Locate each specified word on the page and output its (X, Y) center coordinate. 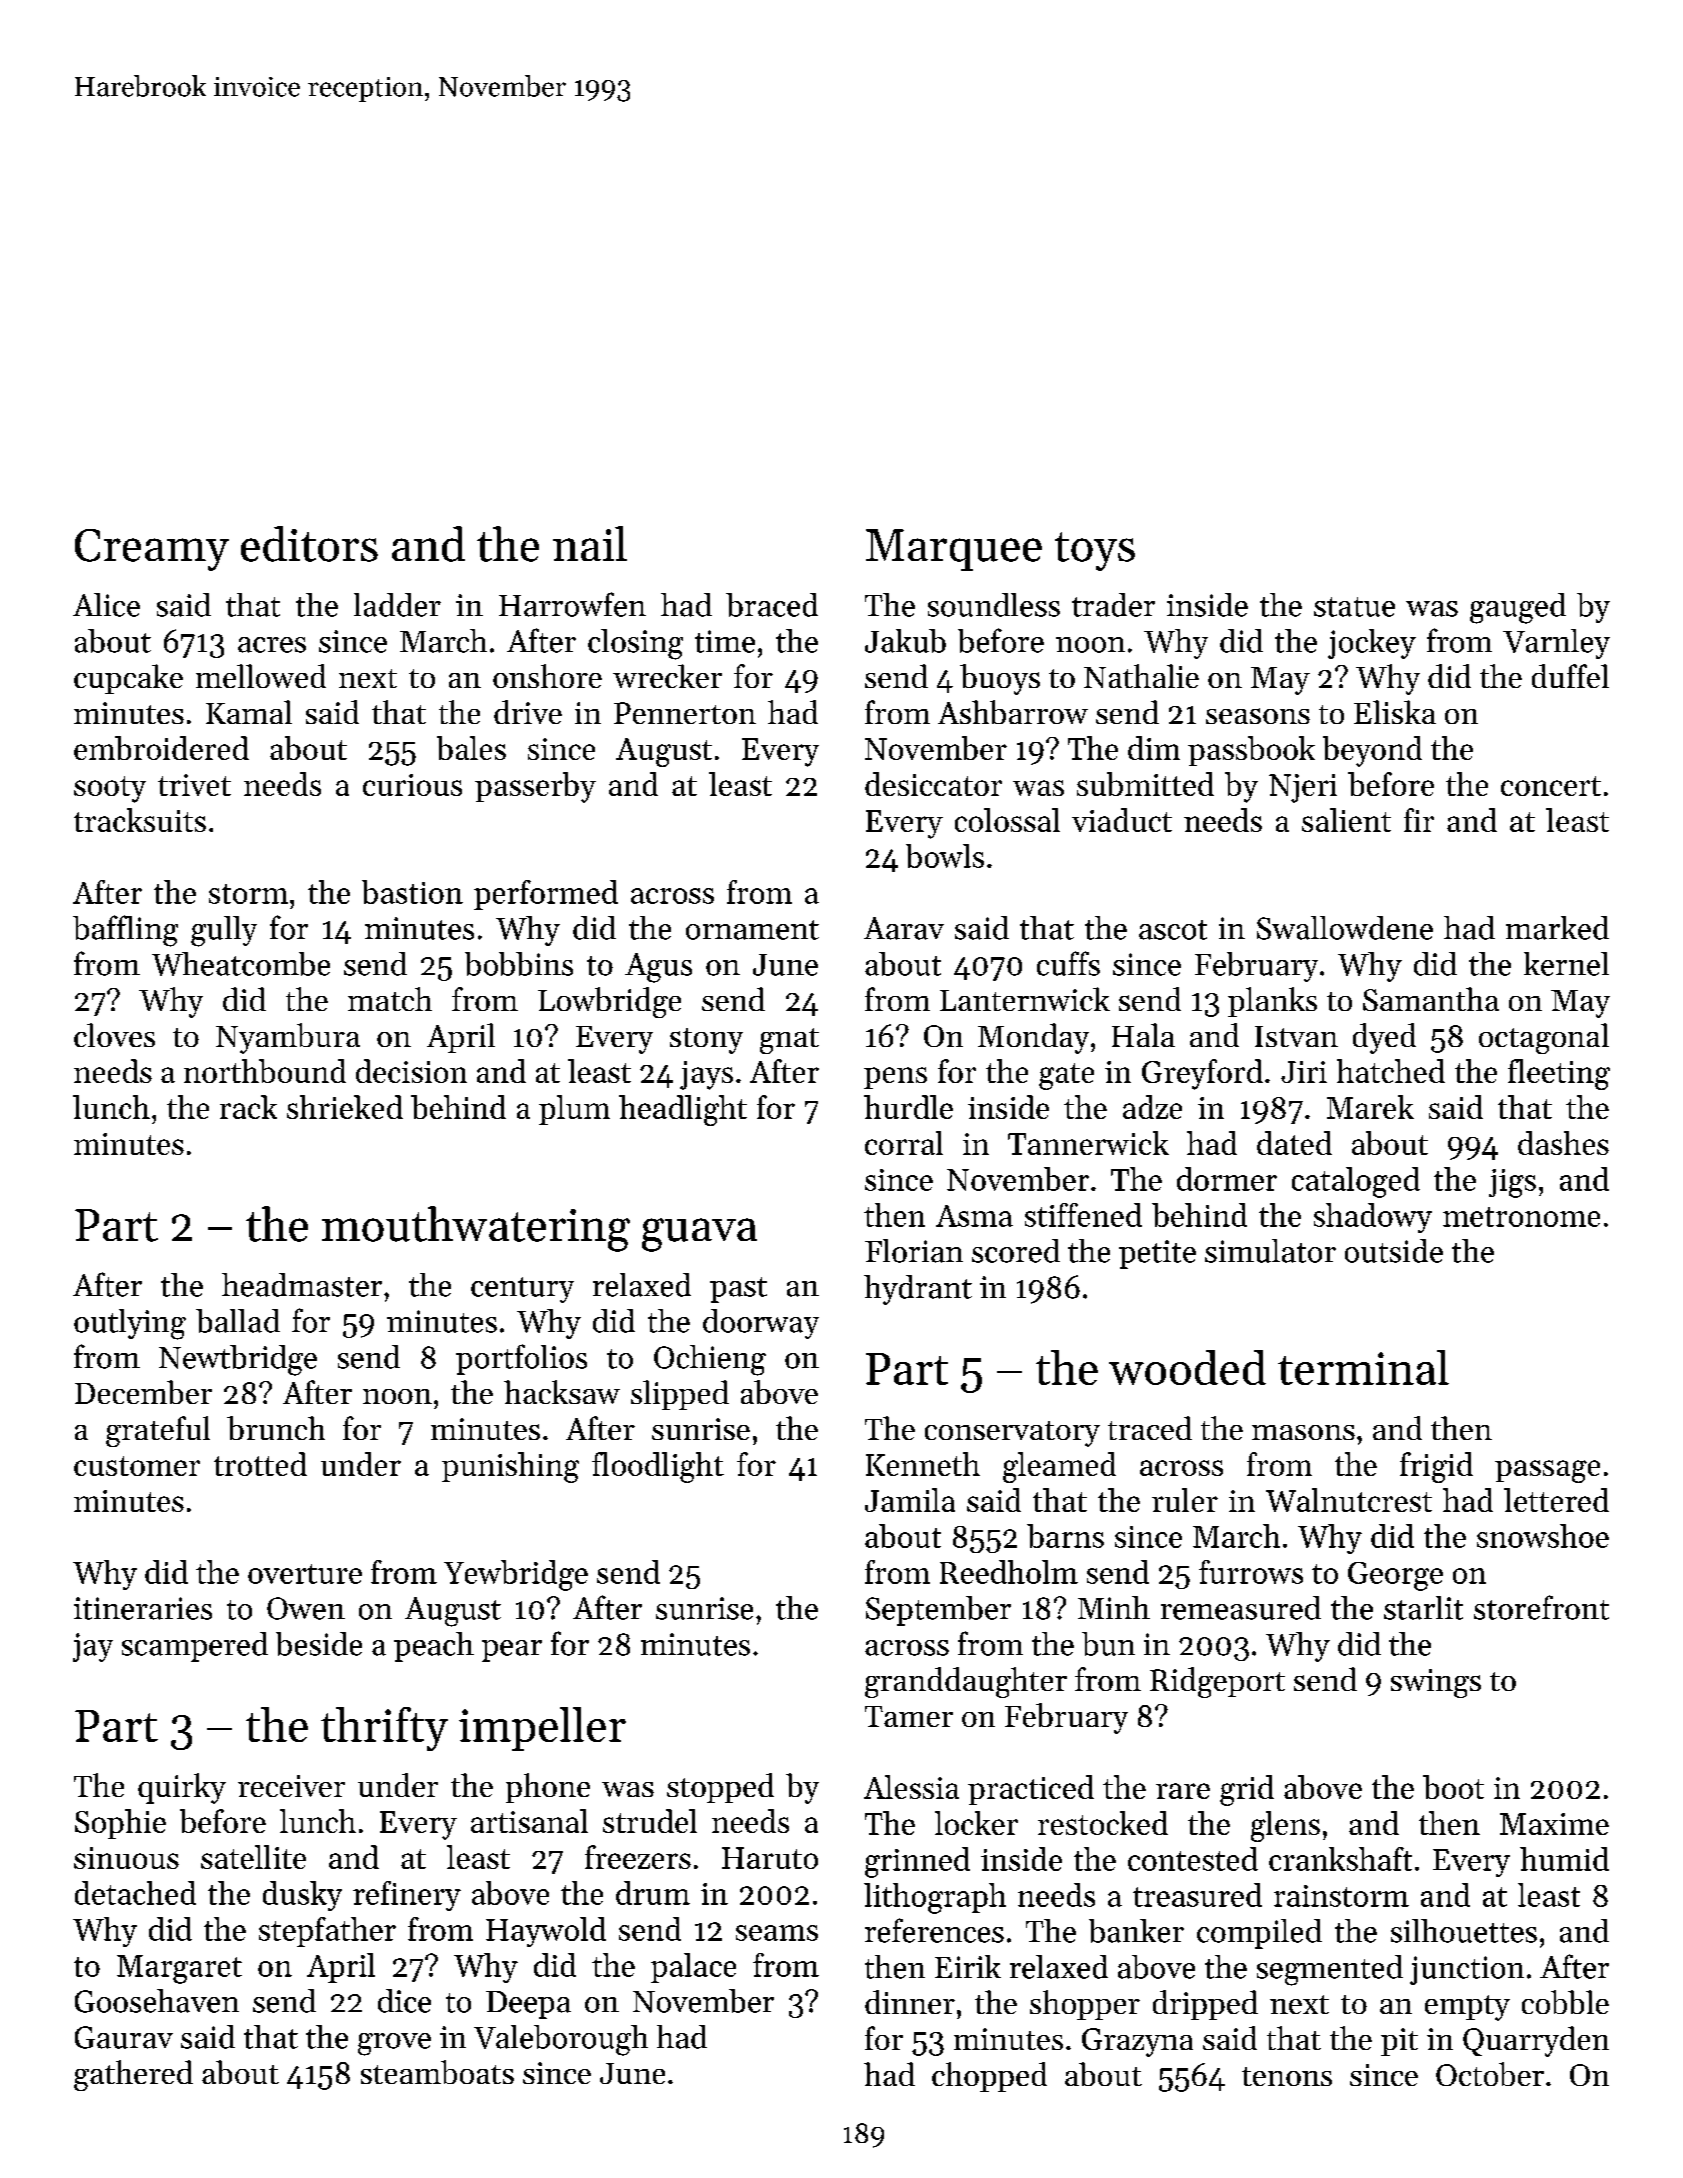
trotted (260, 1464)
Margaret (179, 1969)
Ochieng (710, 1360)
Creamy (152, 550)
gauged (1518, 608)
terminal (1363, 1367)
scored (1016, 1251)
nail (590, 543)
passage (1547, 1471)
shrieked (345, 1107)
